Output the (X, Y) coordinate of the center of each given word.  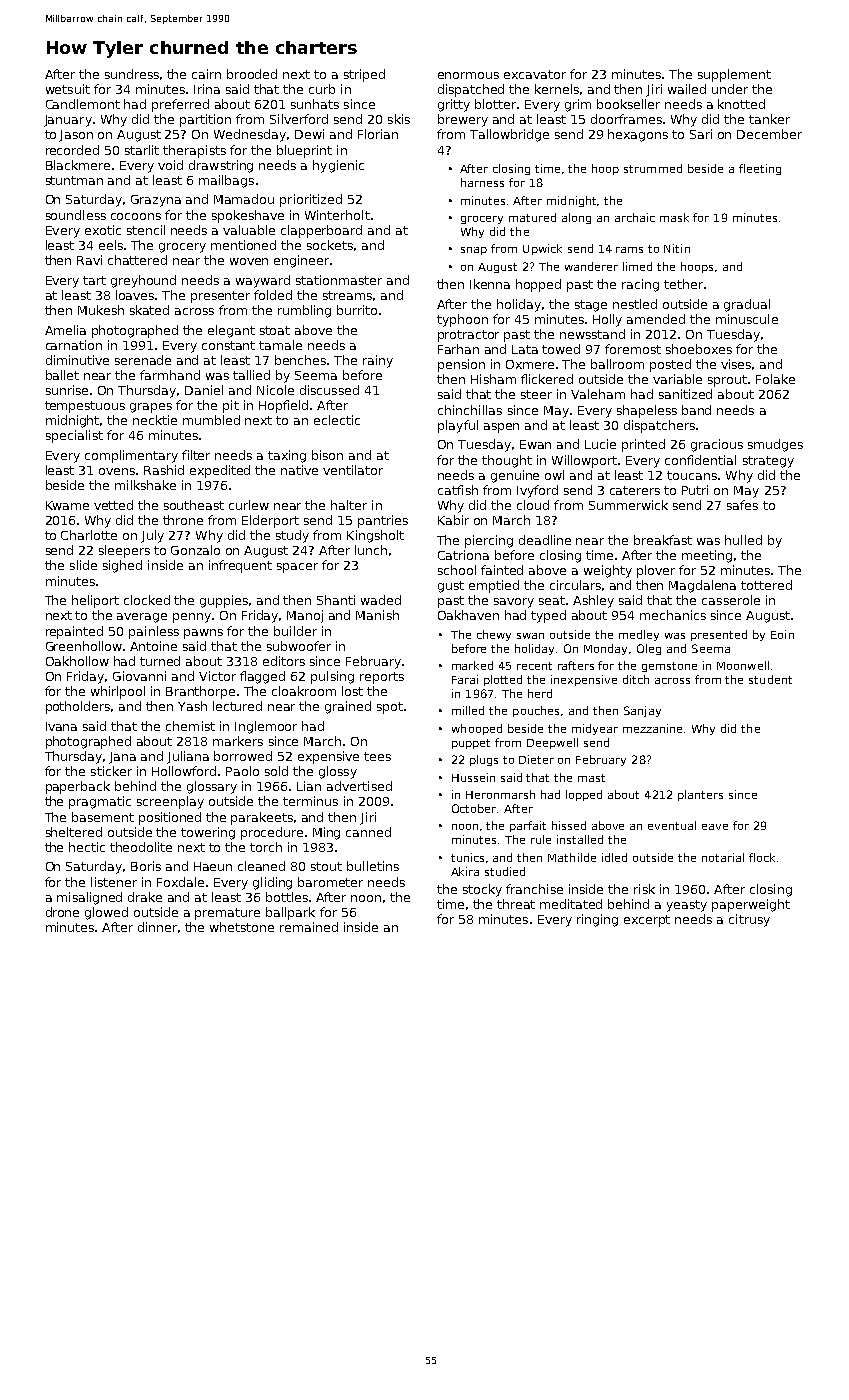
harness (482, 182)
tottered (766, 585)
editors (284, 661)
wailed (687, 89)
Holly (607, 320)
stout (326, 866)
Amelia (65, 330)
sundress (132, 74)
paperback (78, 787)
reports (382, 678)
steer (536, 394)
